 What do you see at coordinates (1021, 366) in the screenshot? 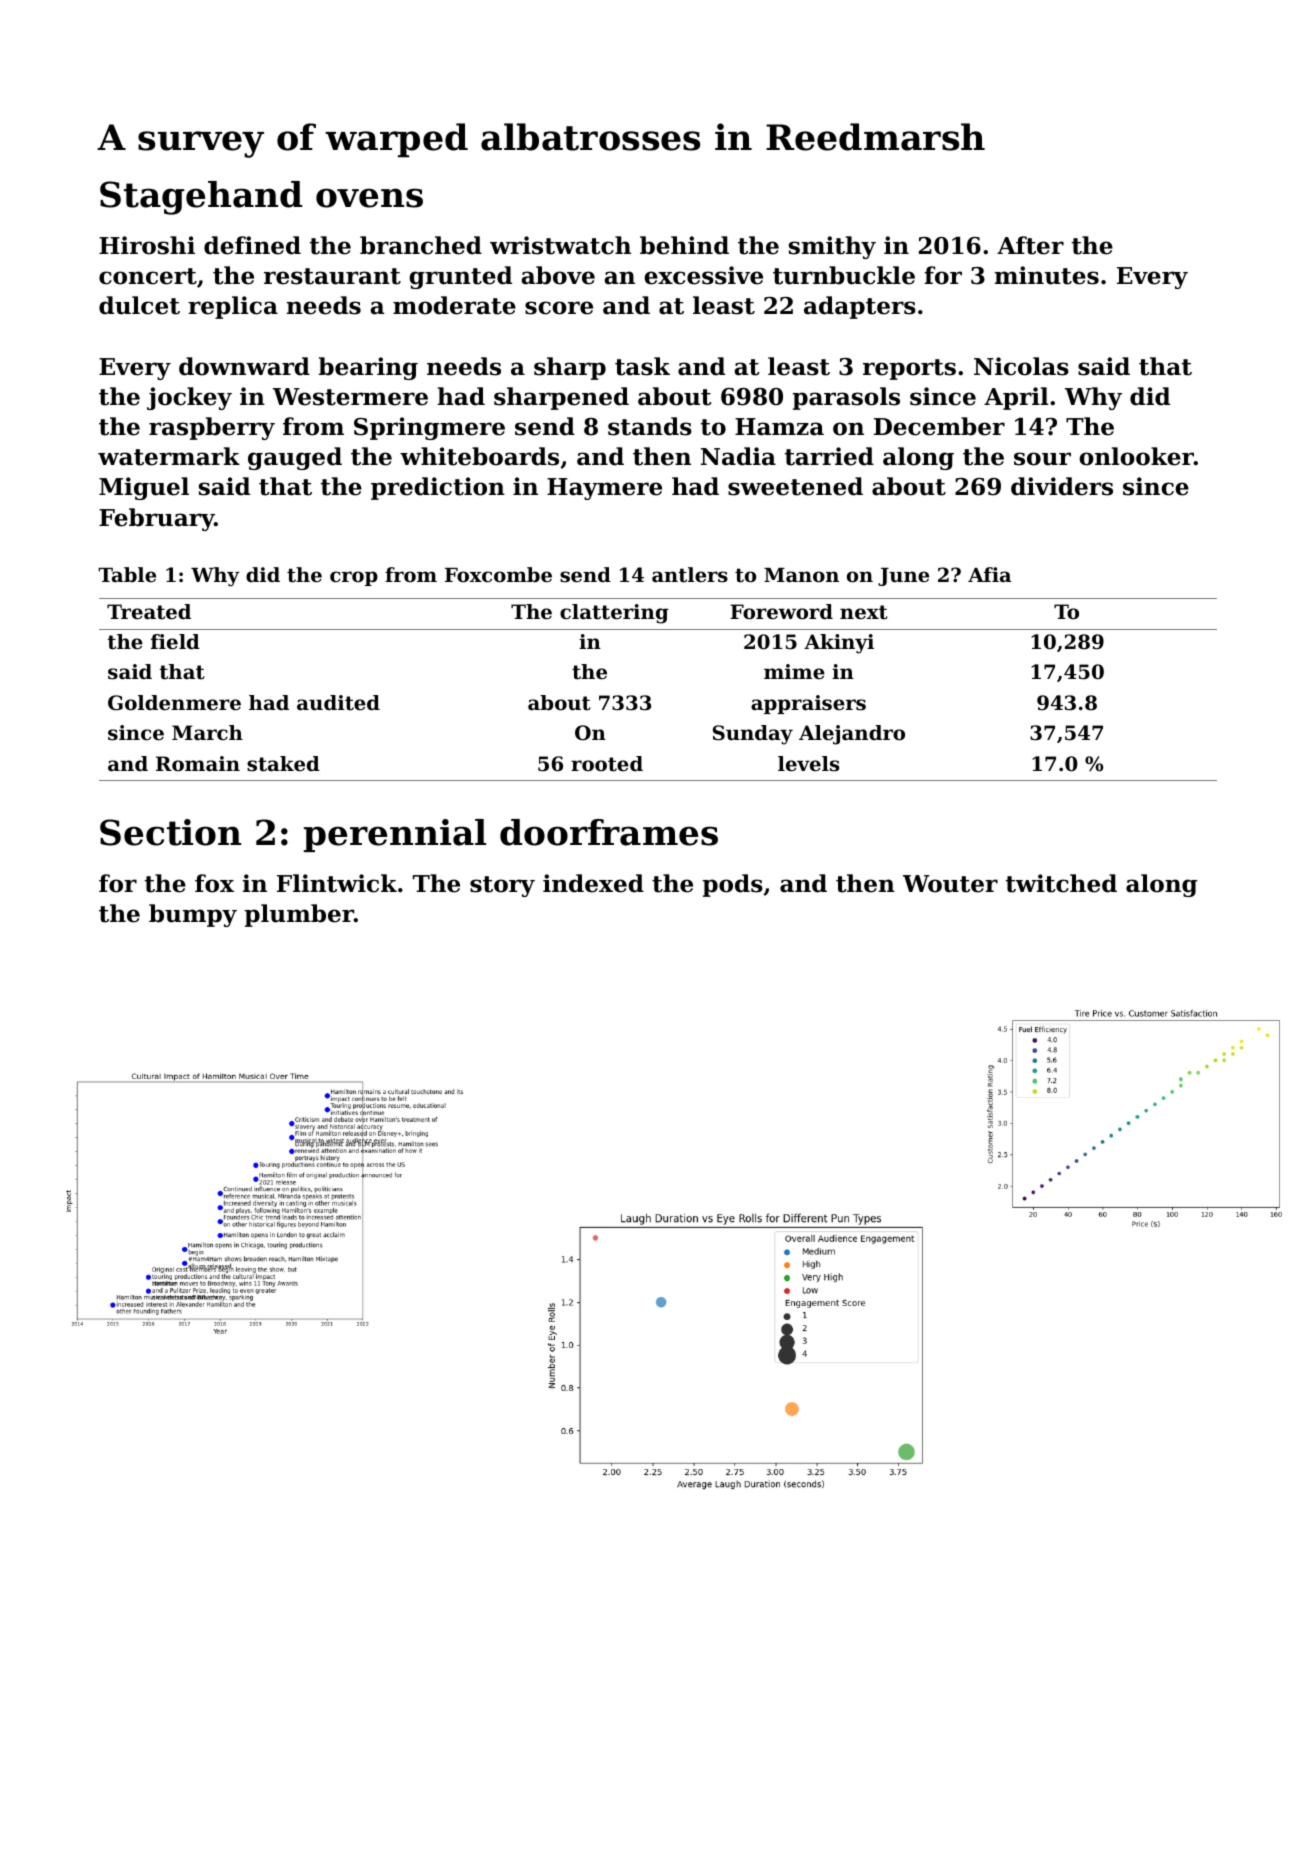
I see `Nicolas` at bounding box center [1021, 366].
